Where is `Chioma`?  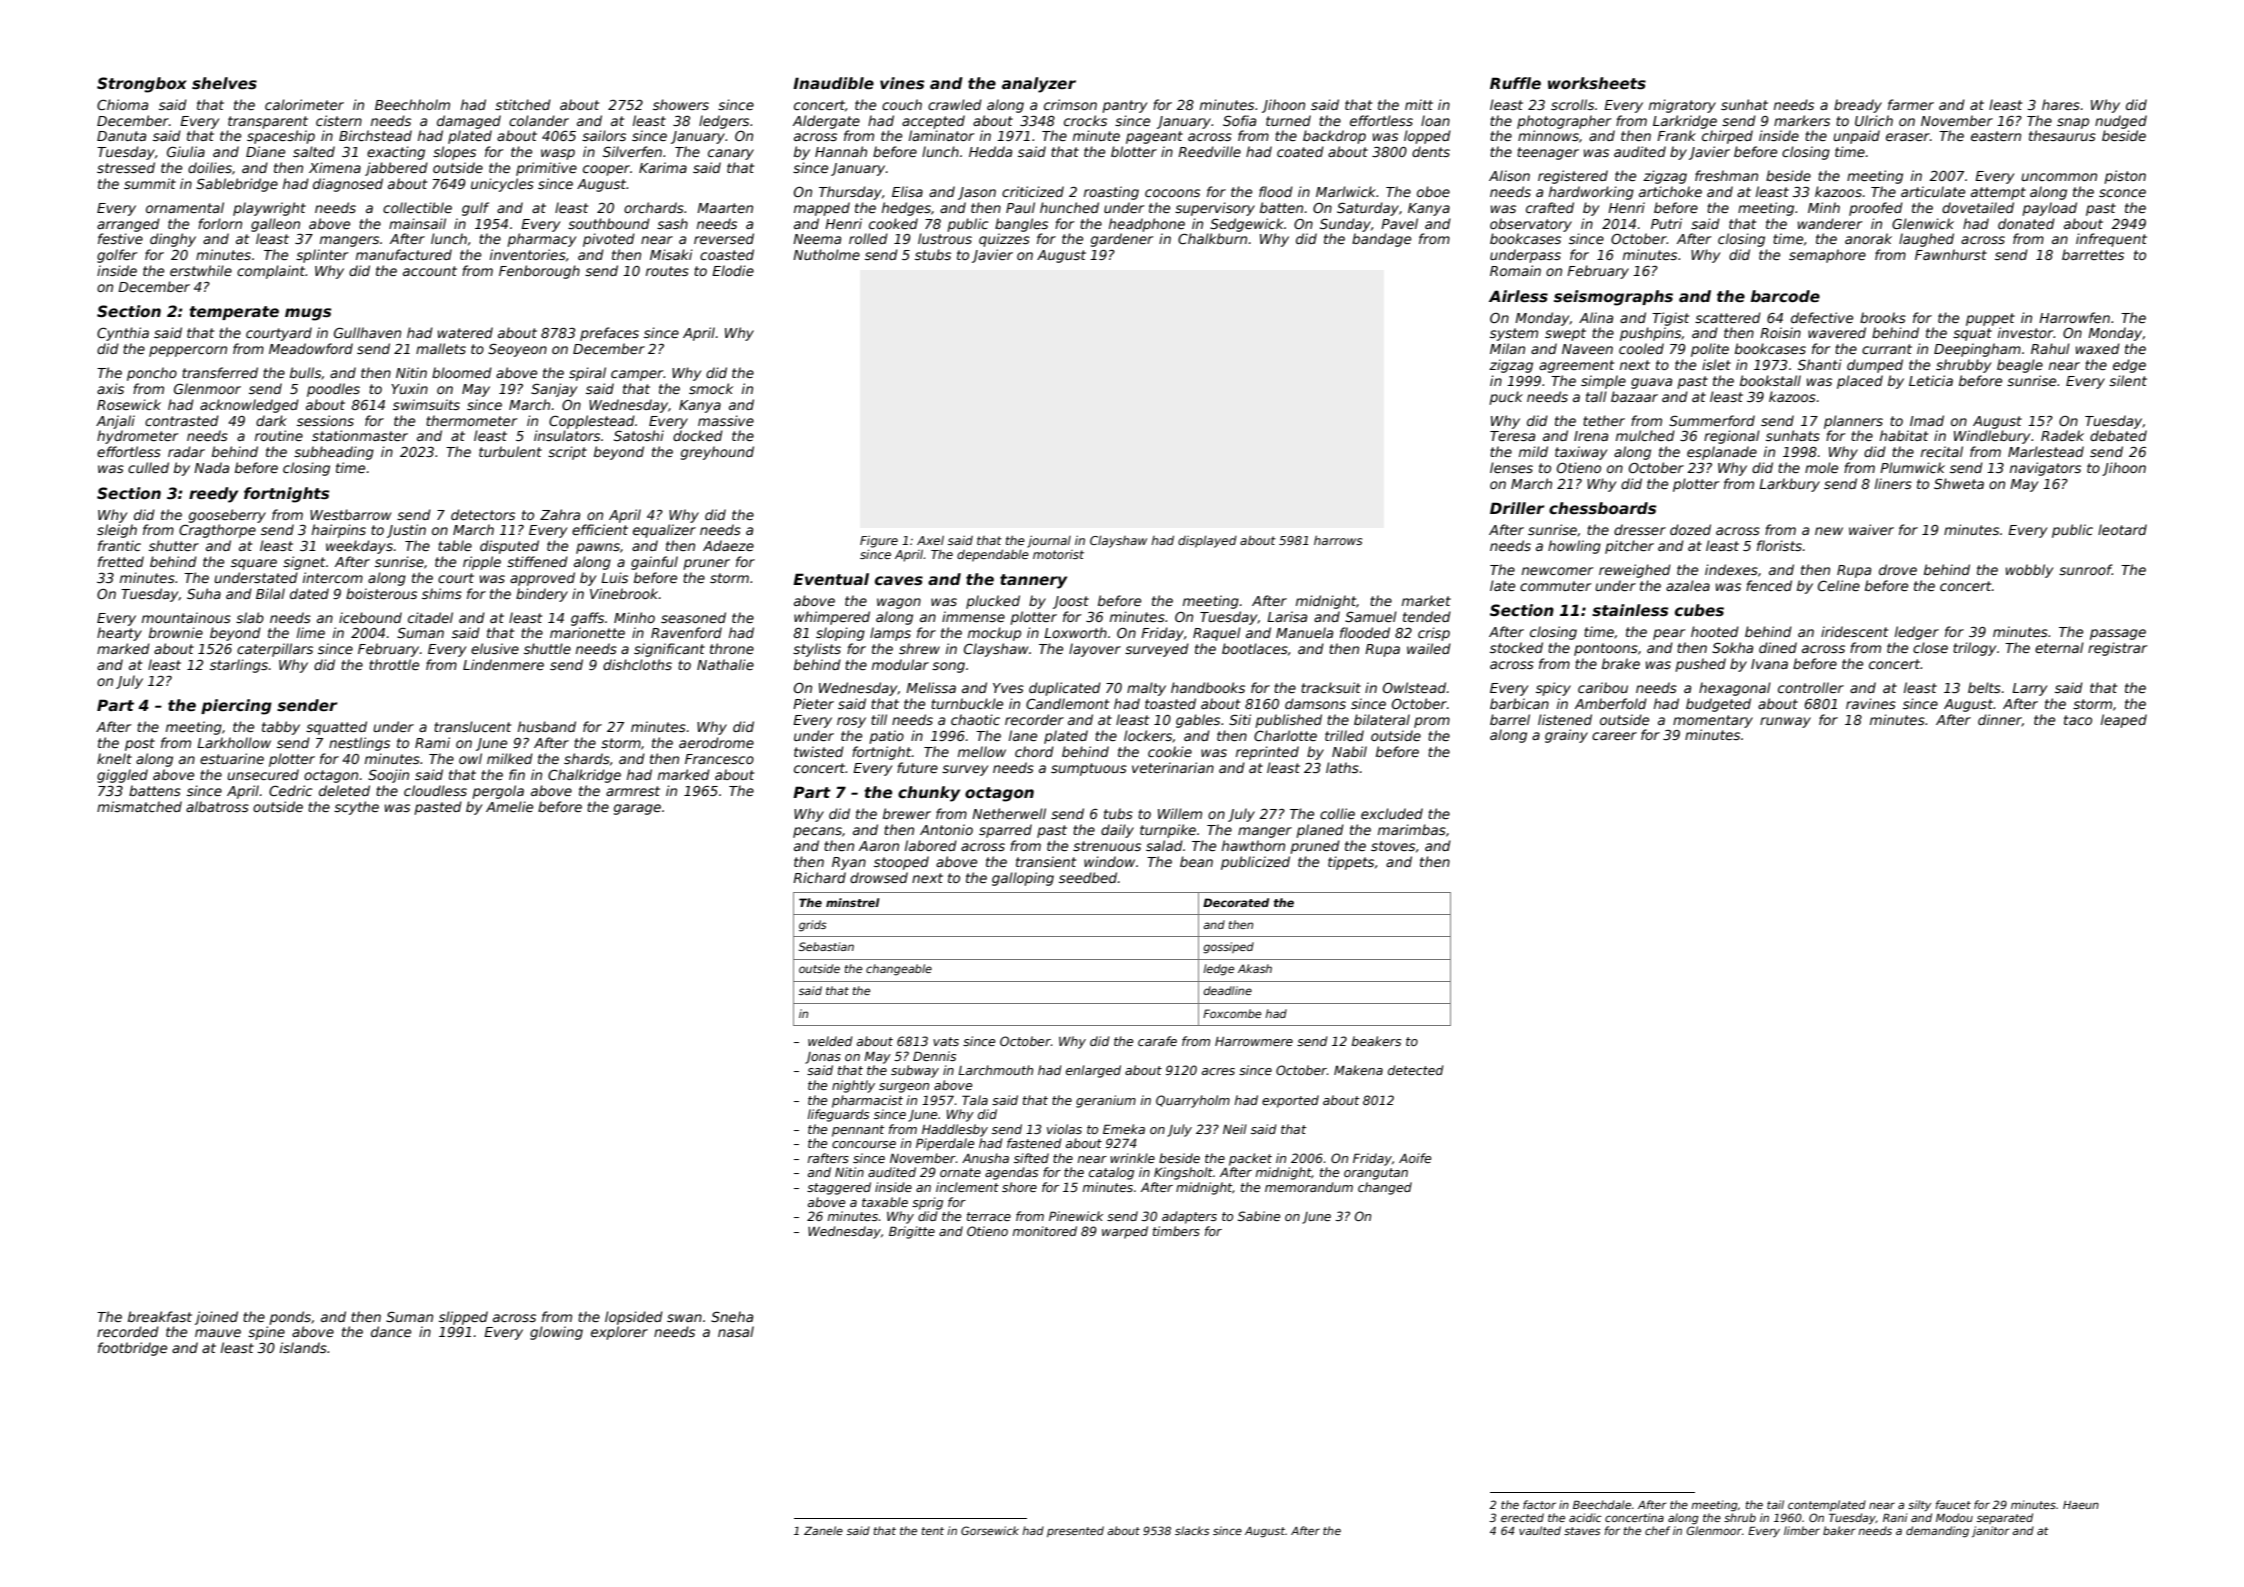 Chioma is located at coordinates (122, 104).
